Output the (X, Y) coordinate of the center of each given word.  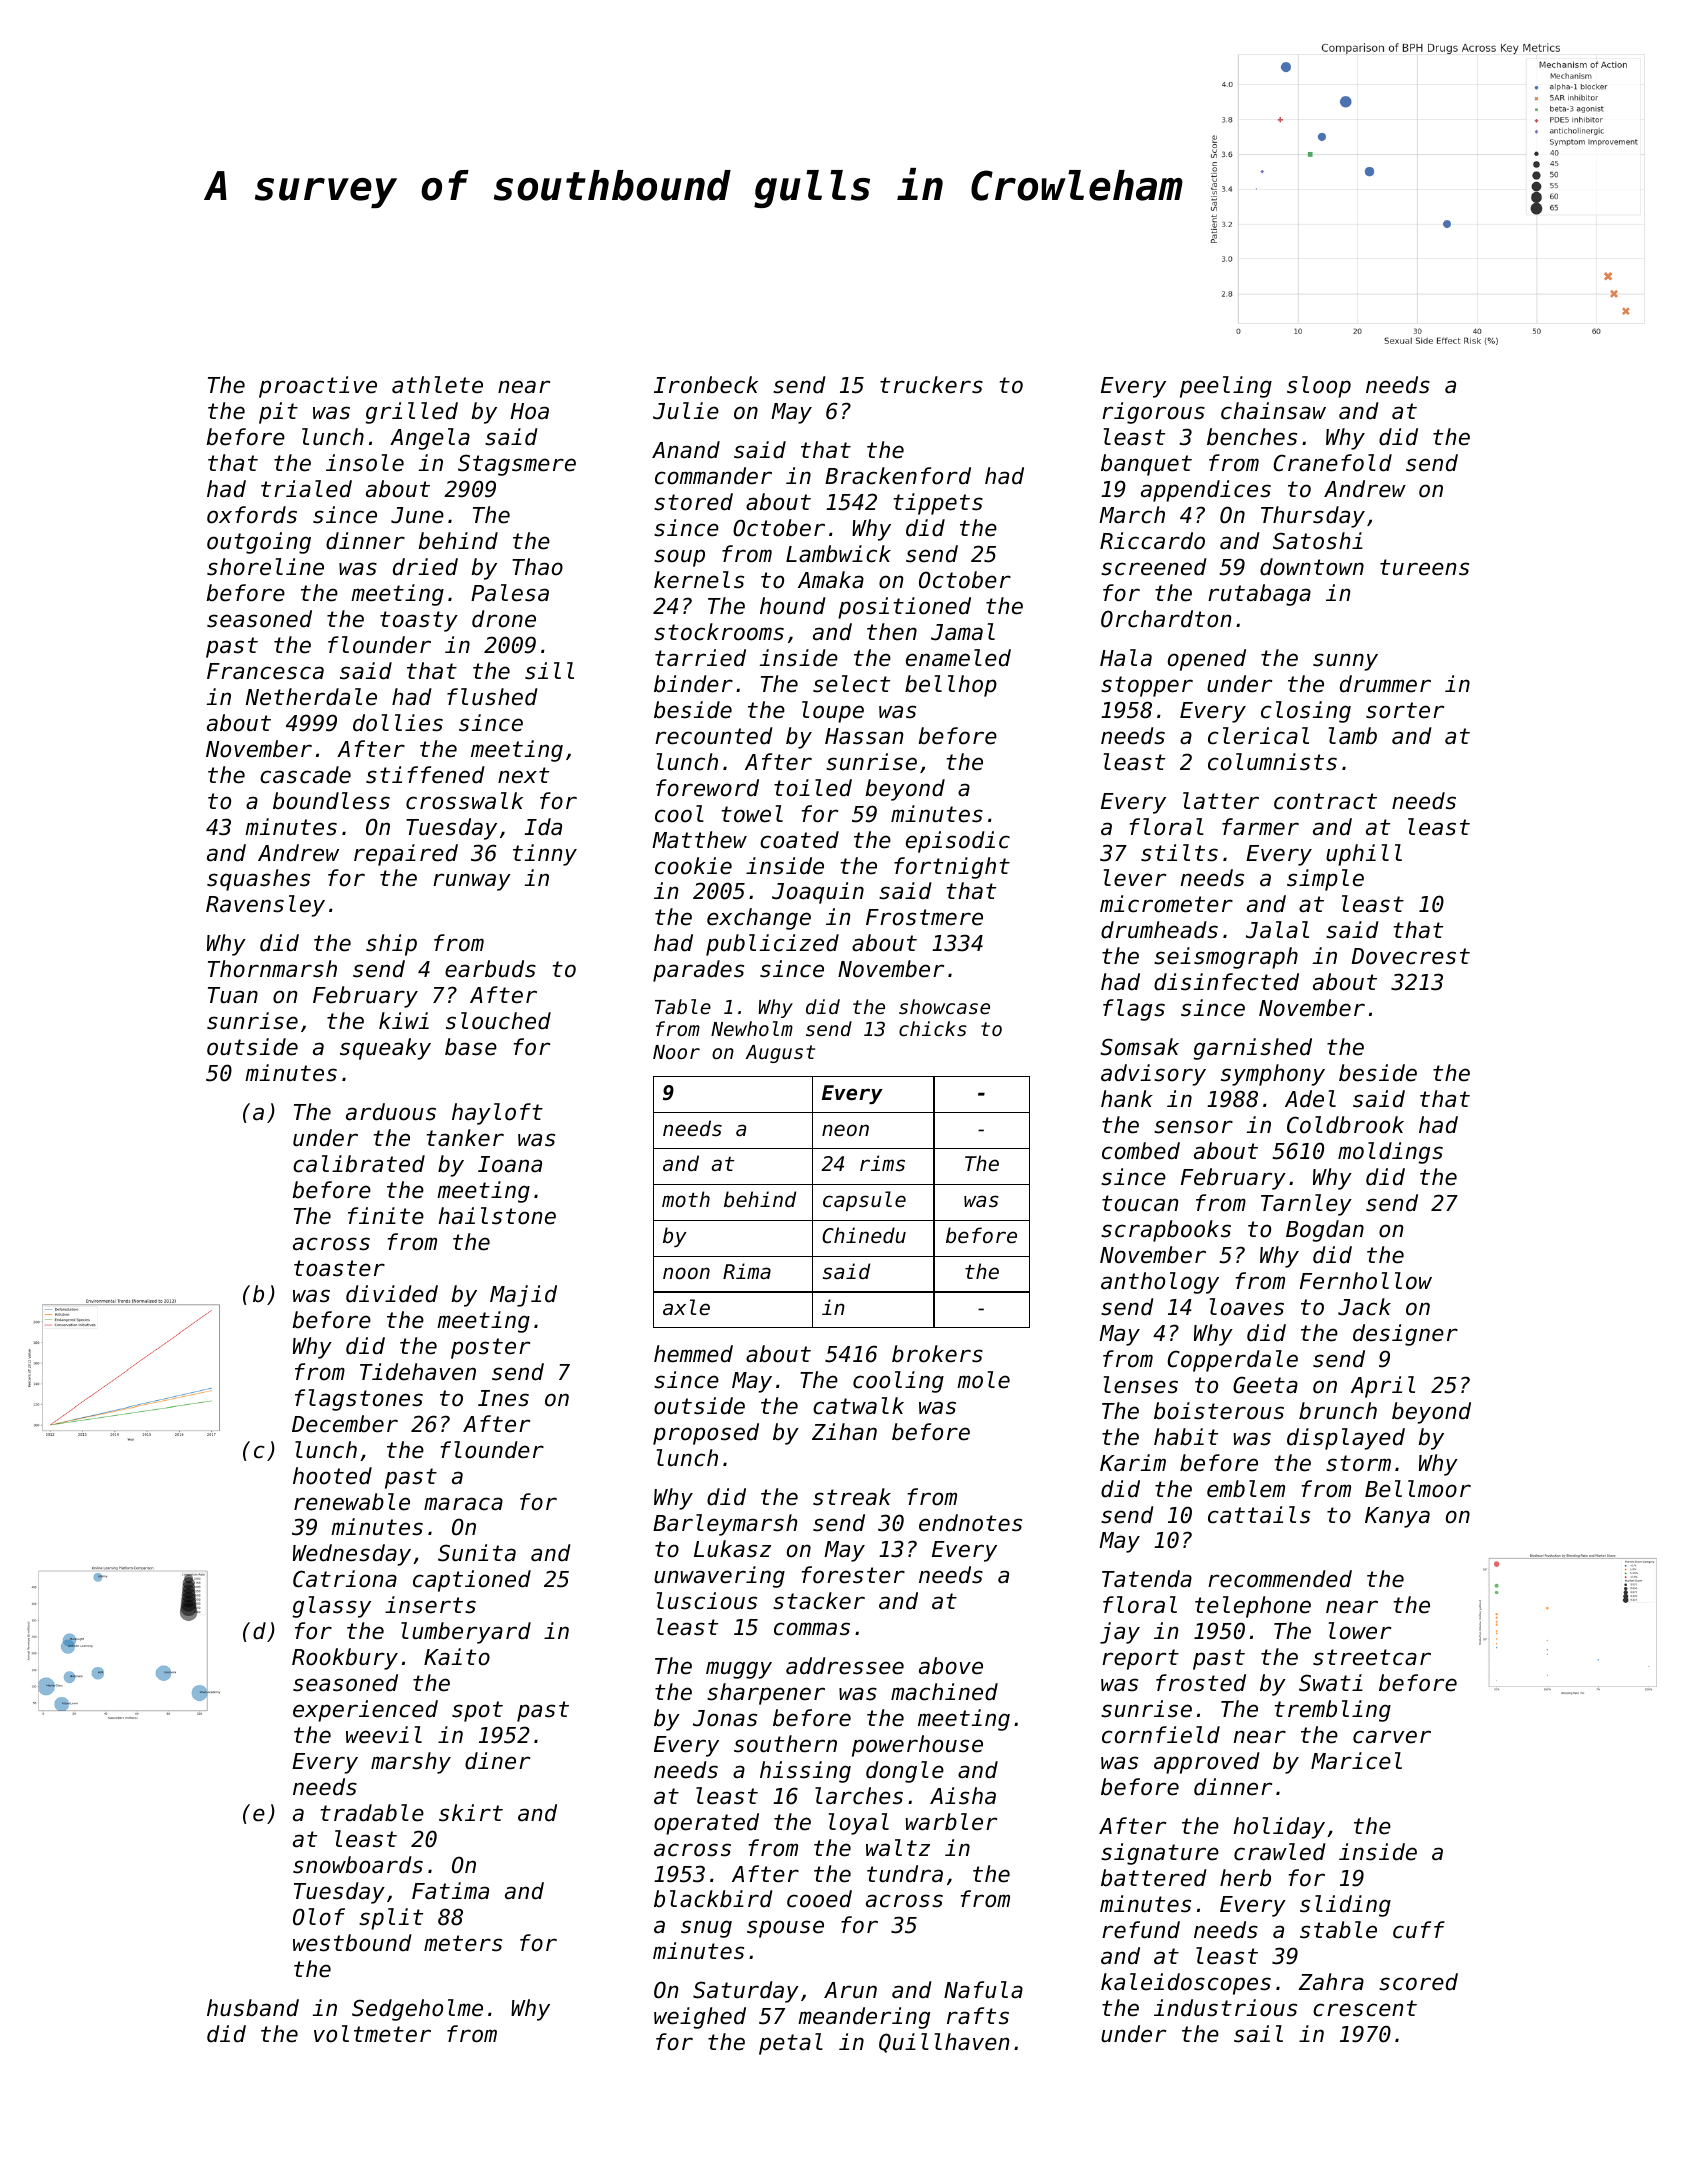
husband (253, 2008)
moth (686, 1199)
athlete (437, 385)
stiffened (425, 775)
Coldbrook (1345, 1125)
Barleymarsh (725, 1525)
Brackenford (898, 476)
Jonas (725, 1718)
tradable (372, 1813)
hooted (332, 1476)
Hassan (864, 736)
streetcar (1372, 1657)
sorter (1405, 710)
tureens (1424, 567)
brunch (1338, 1411)
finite (386, 1216)
